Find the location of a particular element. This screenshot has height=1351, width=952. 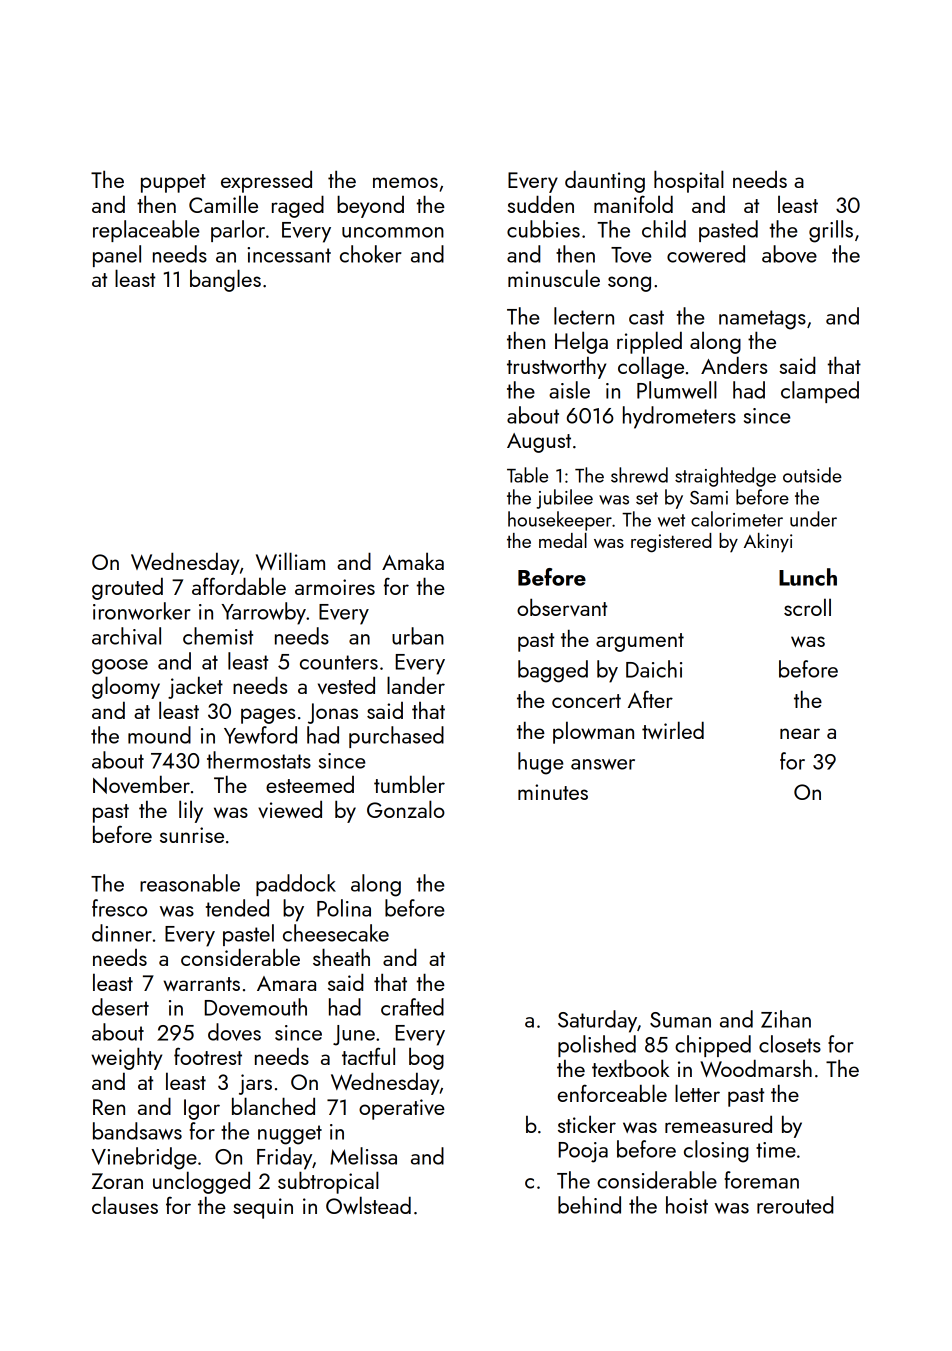

grouted is located at coordinates (127, 589).
